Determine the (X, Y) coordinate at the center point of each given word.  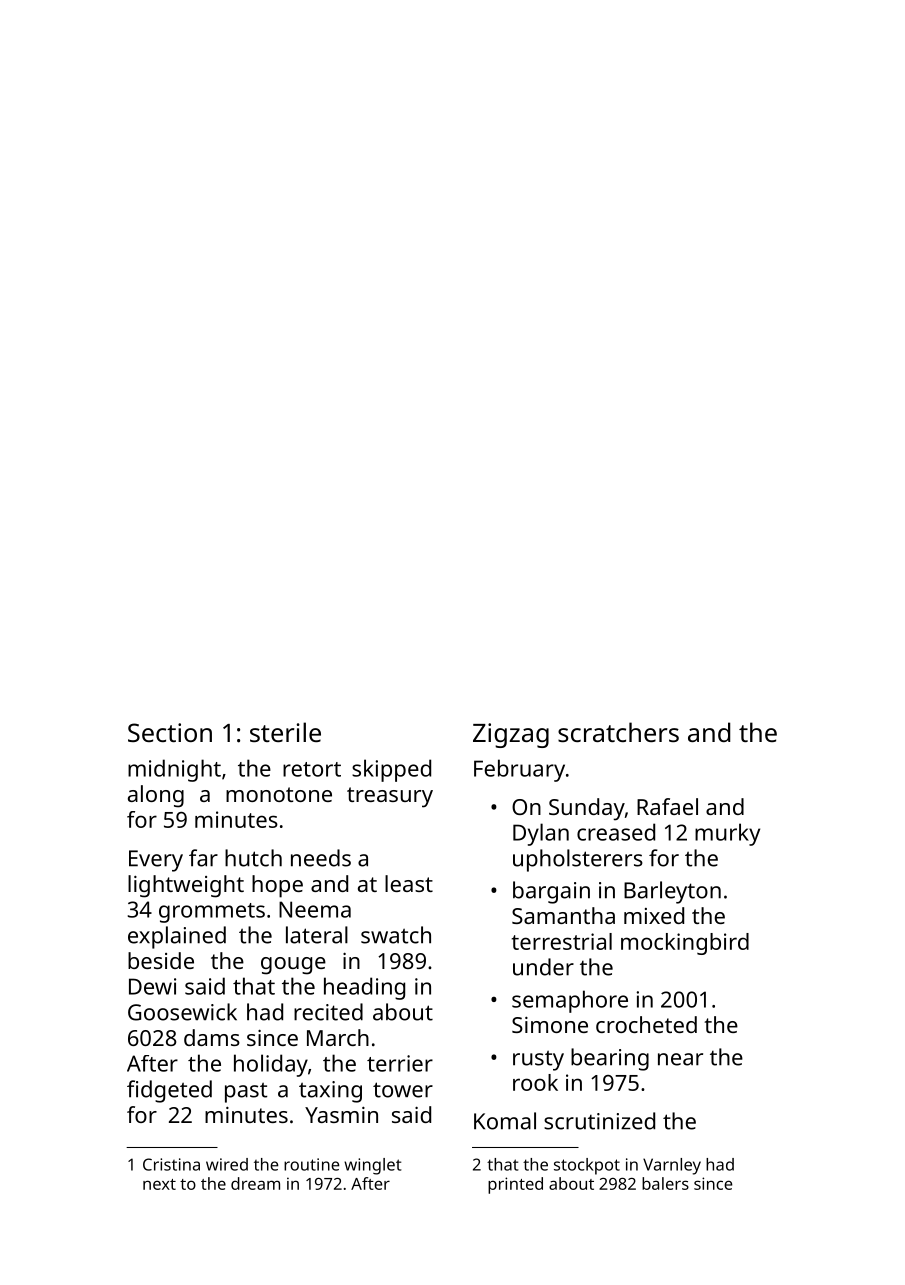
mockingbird (685, 944)
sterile (285, 732)
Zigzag (511, 735)
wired (227, 1164)
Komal (505, 1121)
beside (161, 960)
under (543, 967)
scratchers (618, 732)
